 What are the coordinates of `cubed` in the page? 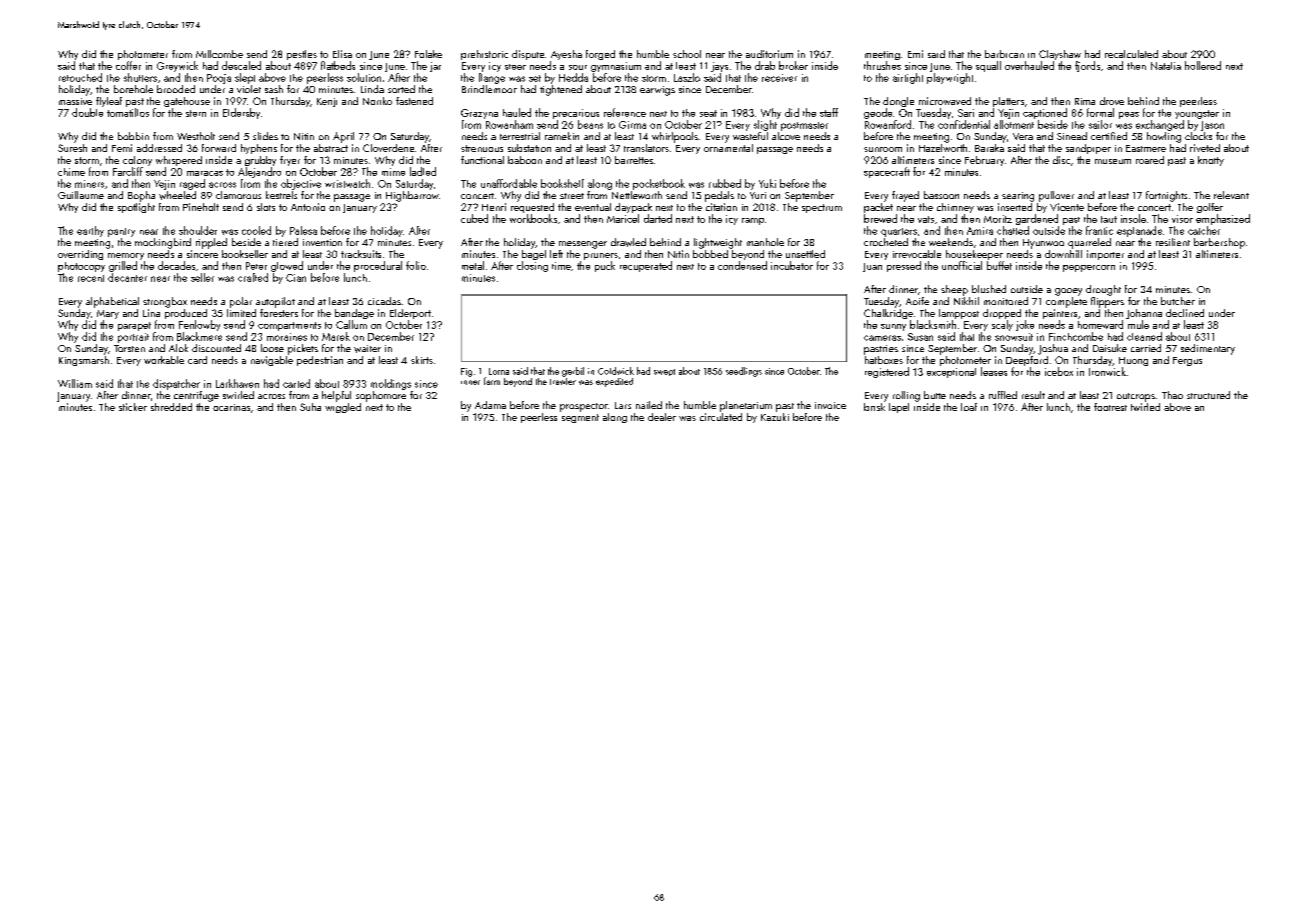 It's located at (474, 218).
